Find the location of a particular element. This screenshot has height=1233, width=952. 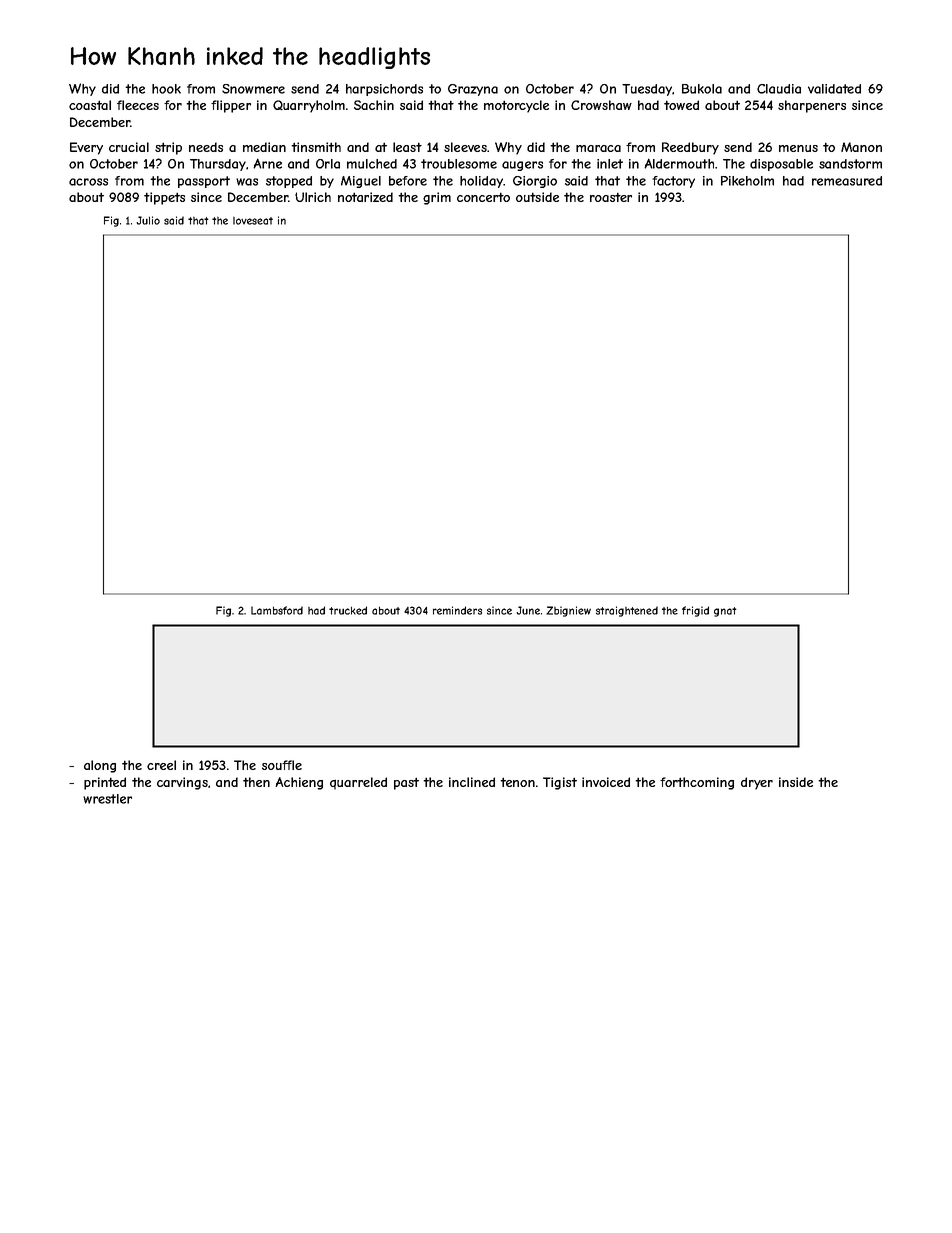

souffle is located at coordinates (282, 765).
